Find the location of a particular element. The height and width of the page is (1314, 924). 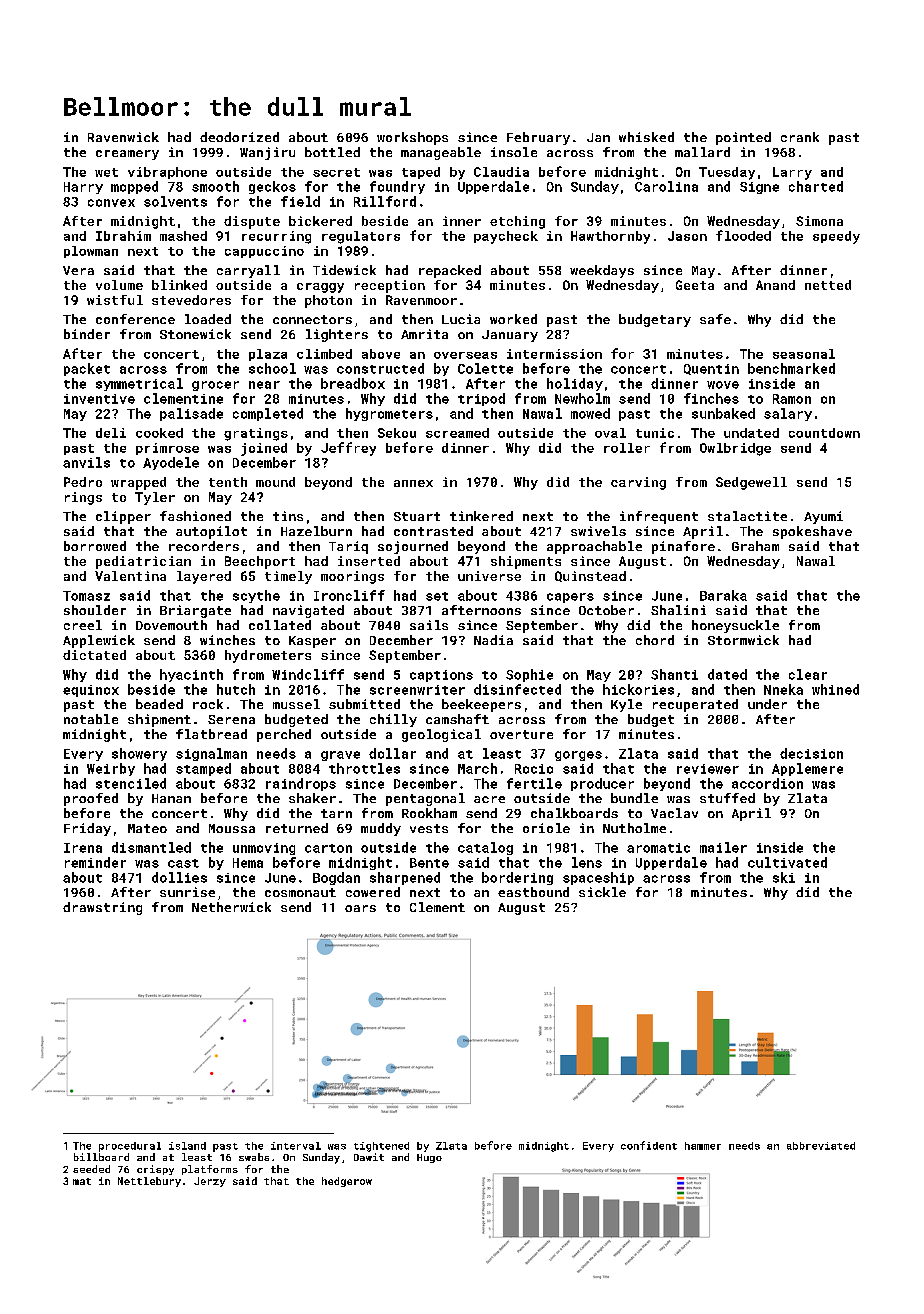

eastbound is located at coordinates (533, 892).
